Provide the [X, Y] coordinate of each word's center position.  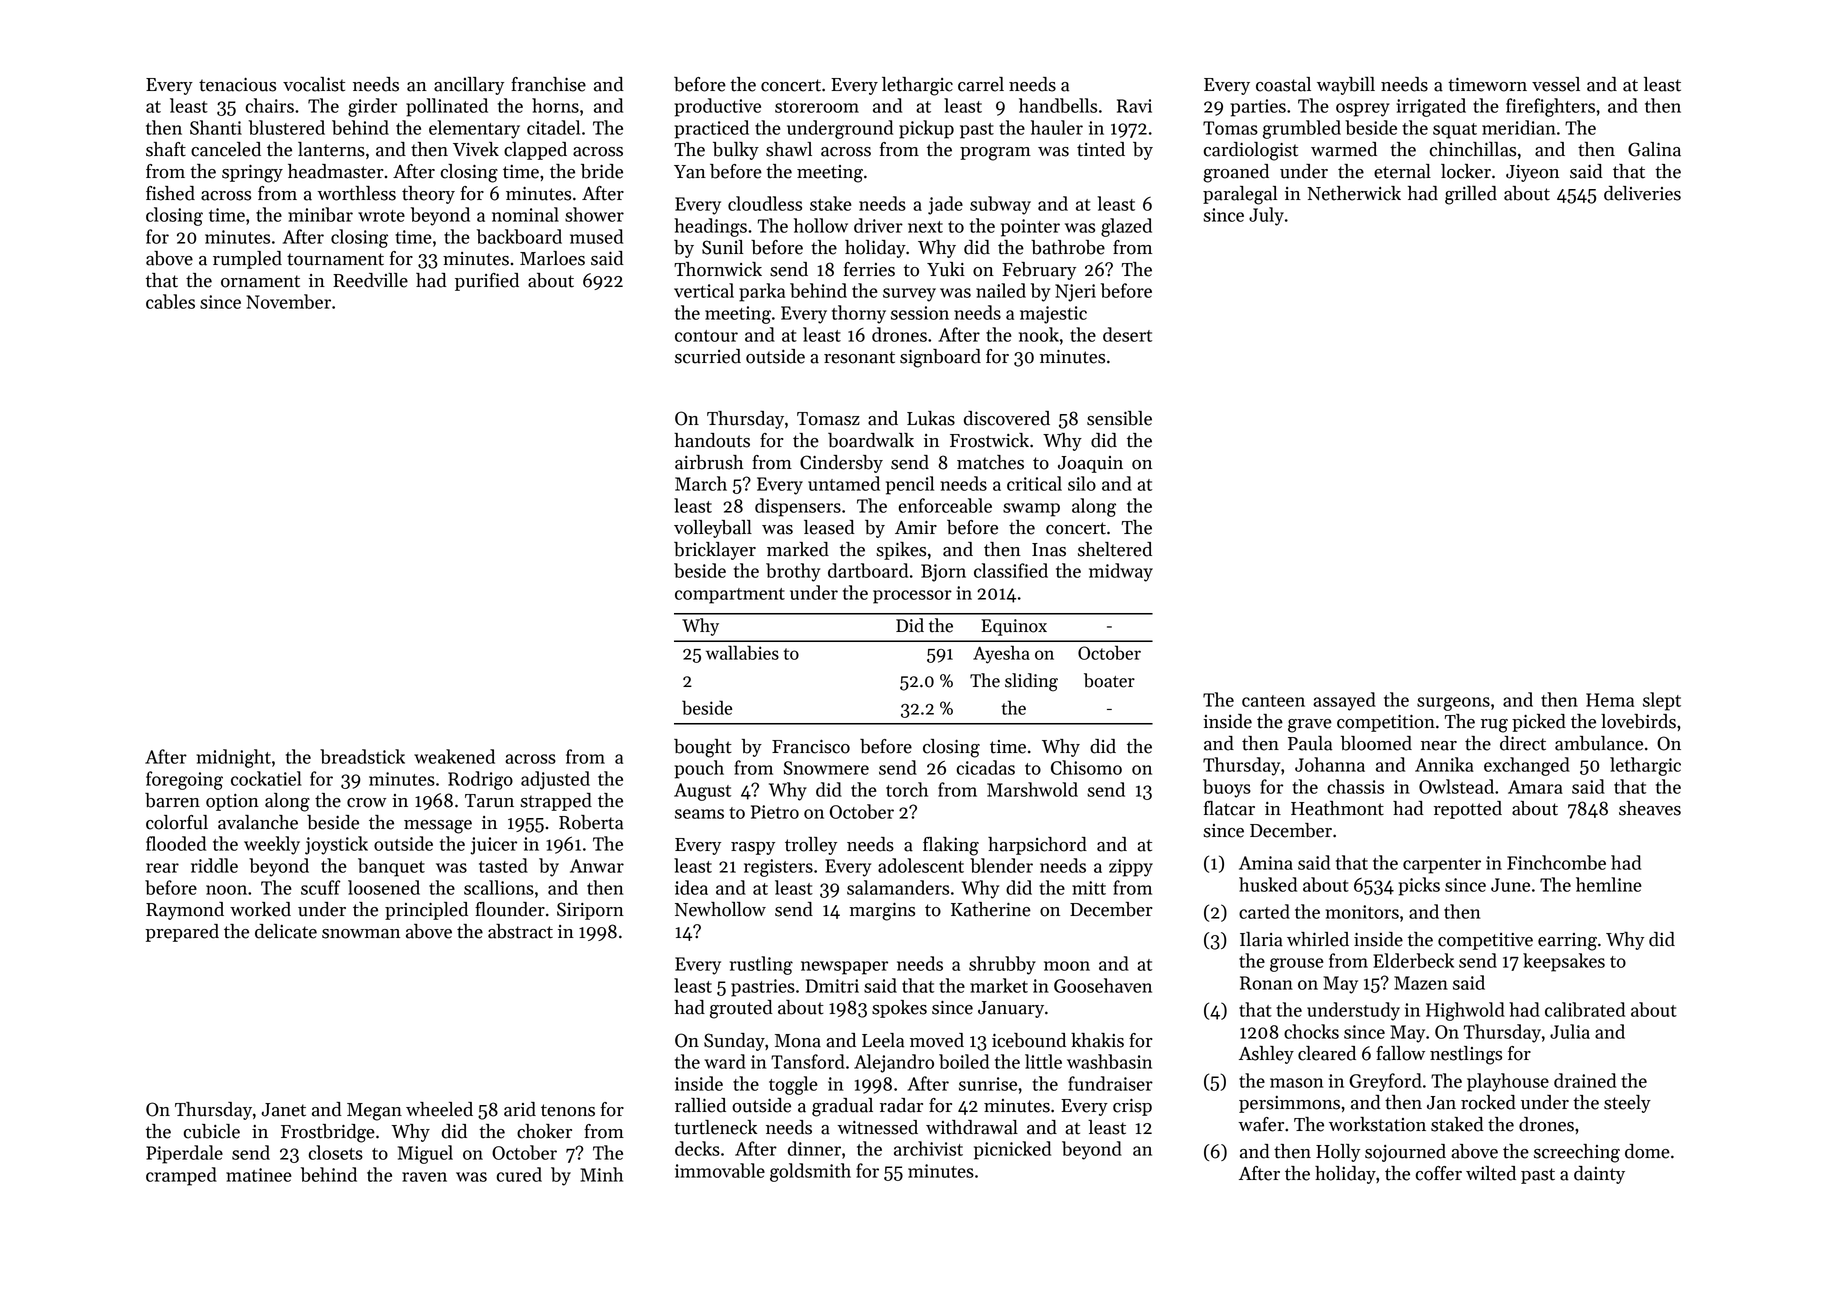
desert [1127, 334]
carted [1264, 911]
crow [367, 803]
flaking [951, 846]
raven [424, 1177]
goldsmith [810, 1172]
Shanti [216, 127]
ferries [869, 269]
